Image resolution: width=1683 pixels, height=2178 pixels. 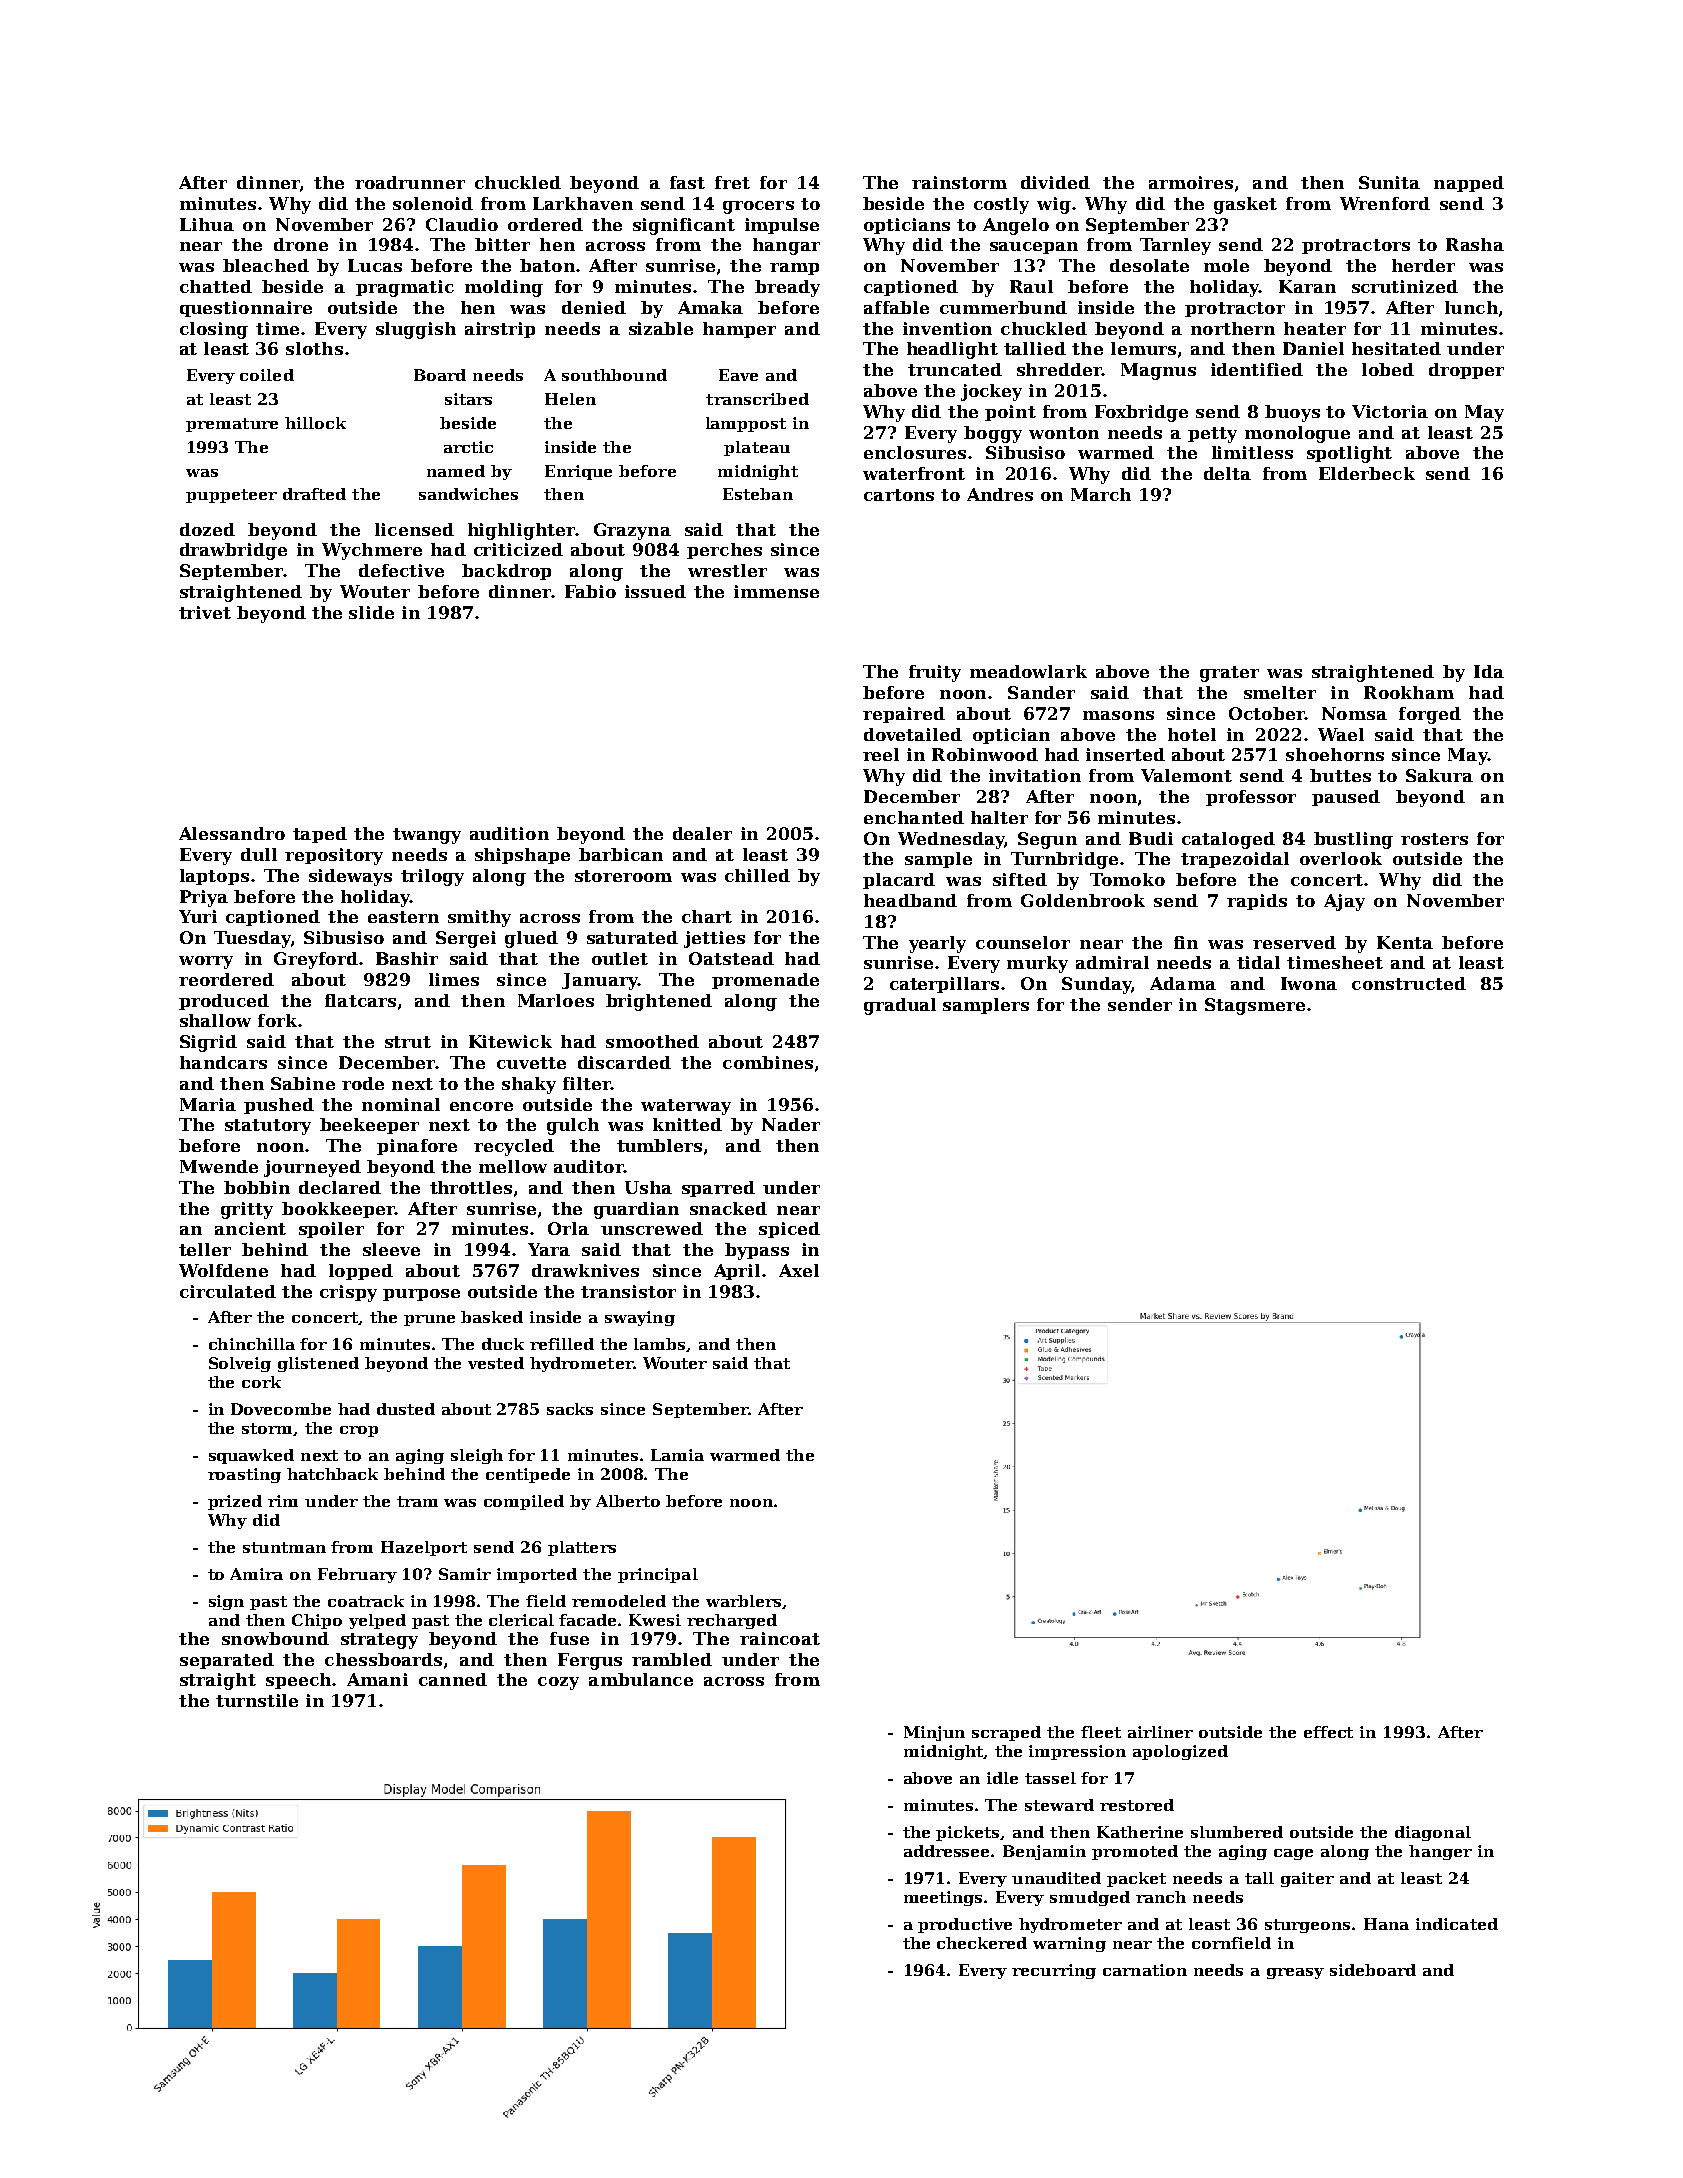 I want to click on Stagsmere, so click(x=1255, y=1006).
